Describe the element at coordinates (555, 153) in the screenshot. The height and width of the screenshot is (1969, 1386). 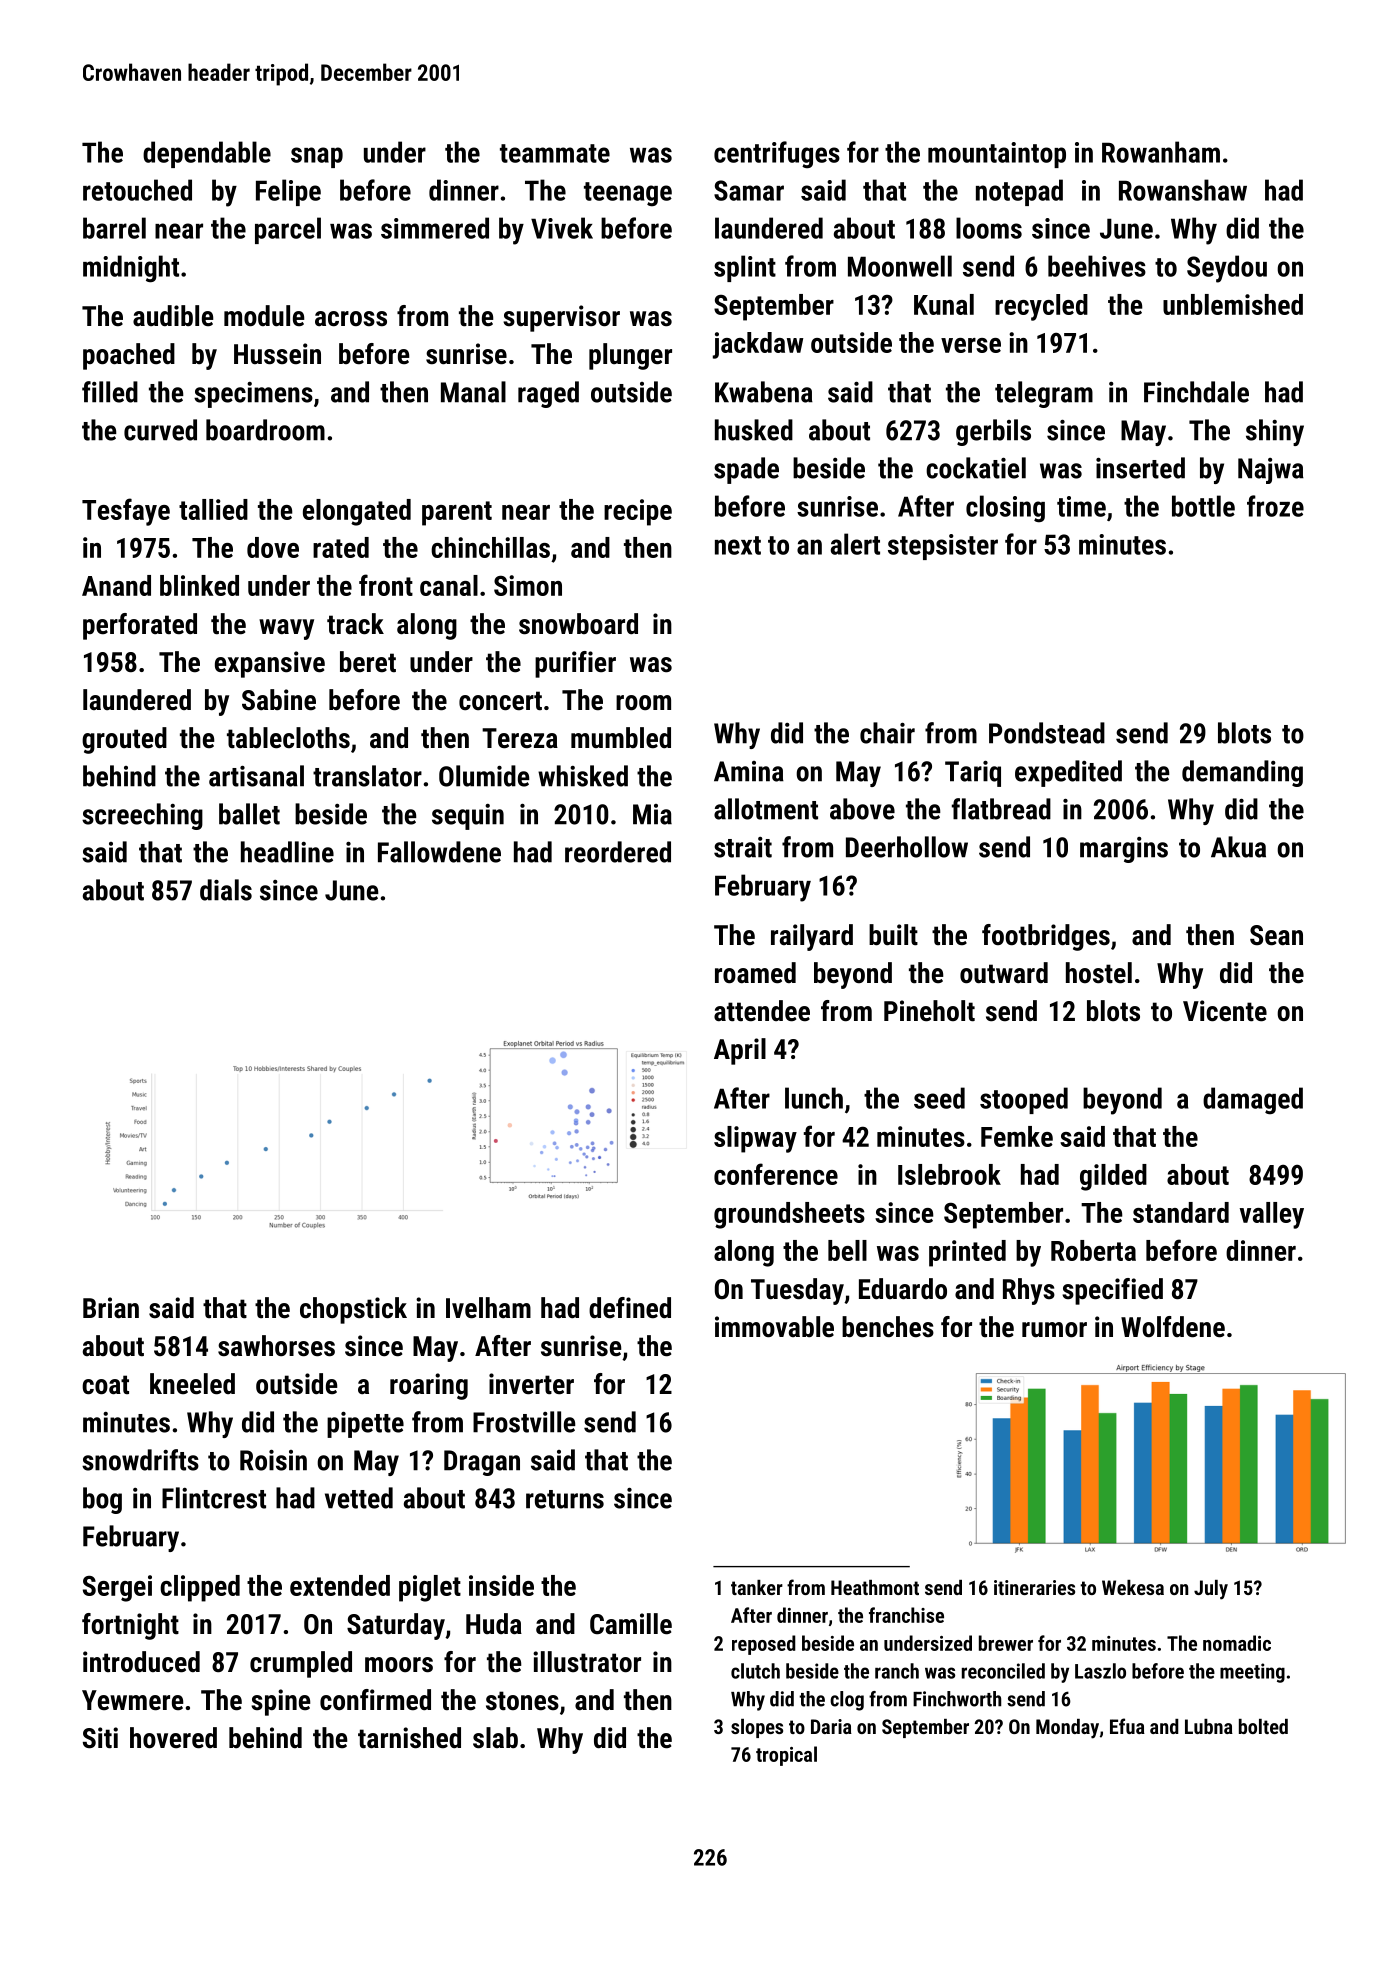
I see `teammate` at that location.
